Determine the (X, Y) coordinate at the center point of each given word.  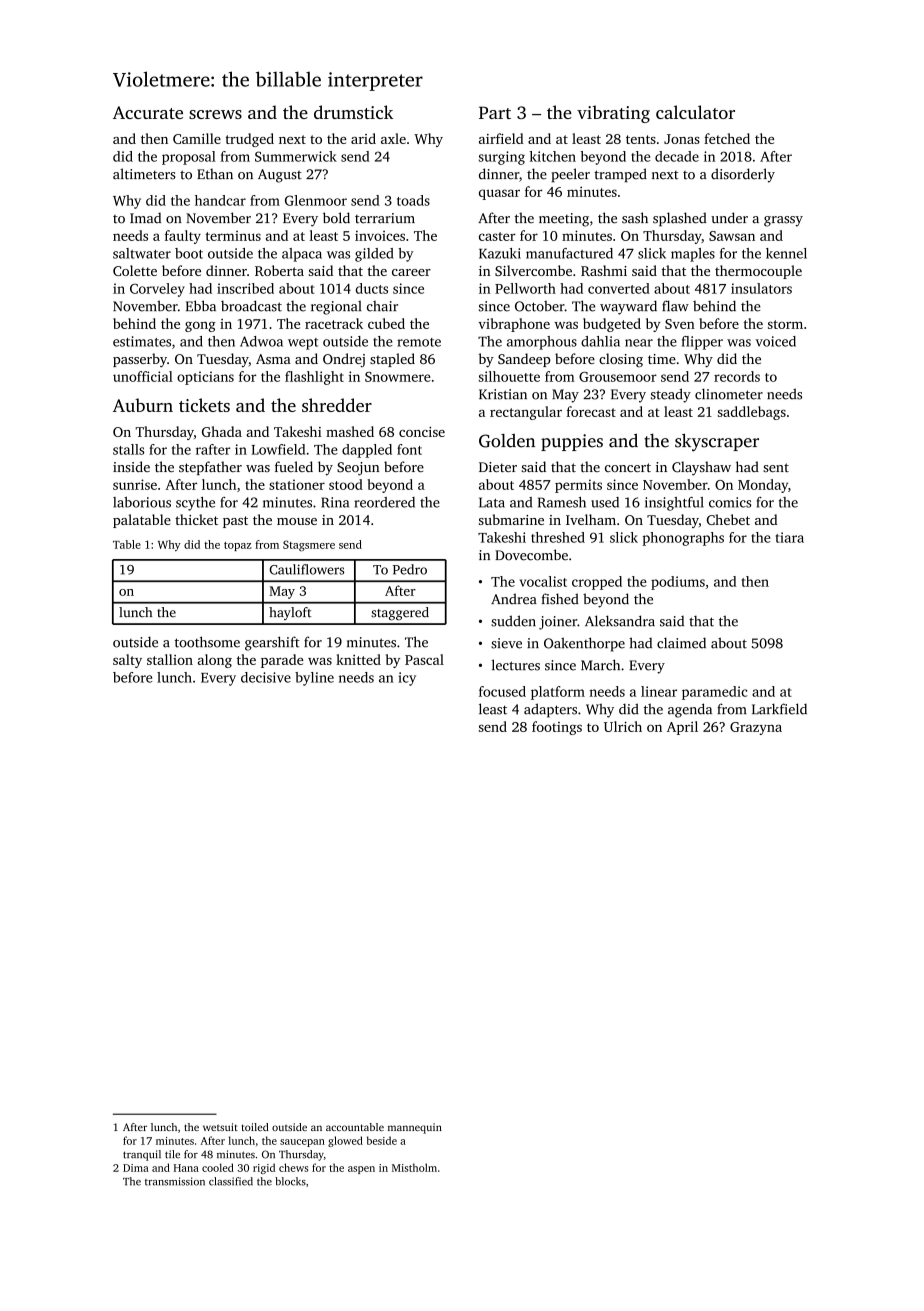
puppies (572, 442)
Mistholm (414, 1167)
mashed (350, 431)
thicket (196, 519)
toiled (255, 1127)
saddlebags (752, 413)
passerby (140, 360)
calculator (695, 112)
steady (671, 395)
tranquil (142, 1155)
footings (557, 728)
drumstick (353, 112)
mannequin (415, 1128)
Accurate (148, 112)
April (682, 728)
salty (127, 661)
